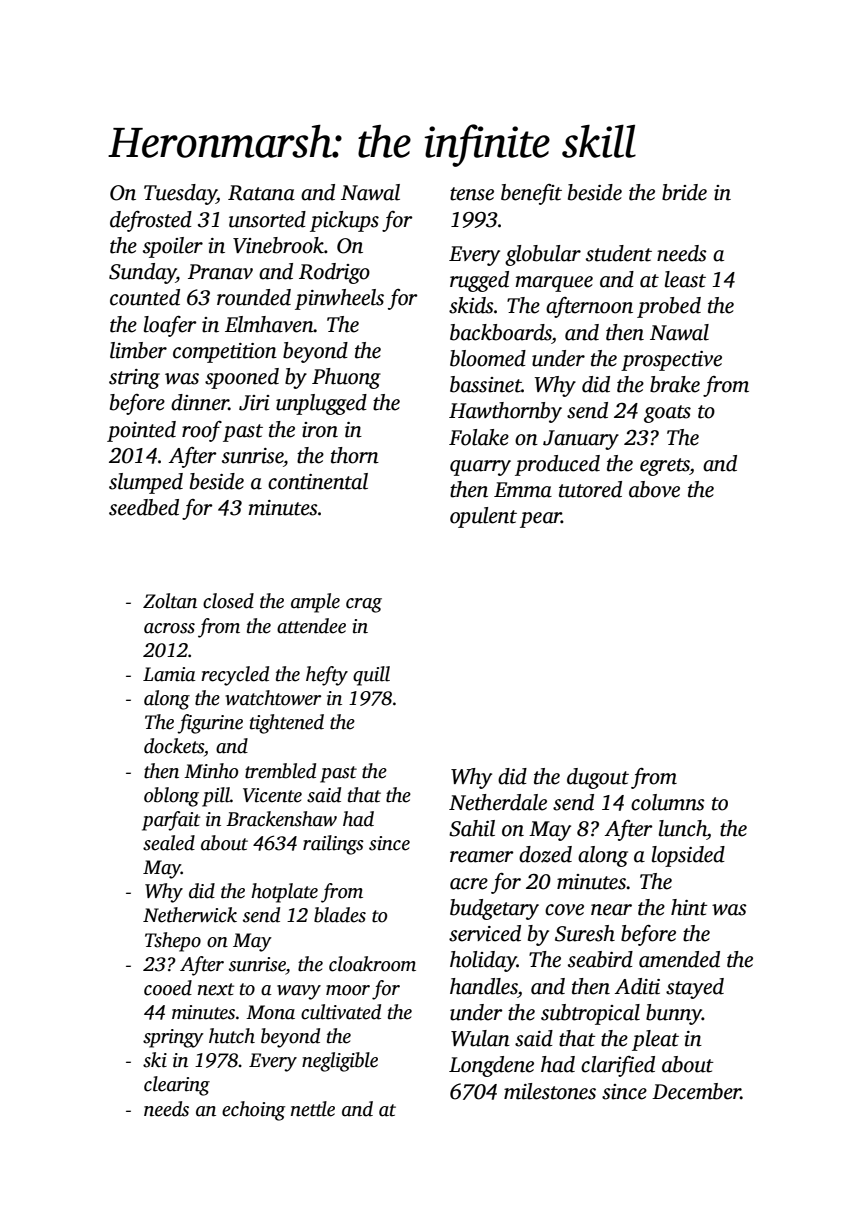  What do you see at coordinates (254, 297) in the screenshot?
I see `rounded` at bounding box center [254, 297].
